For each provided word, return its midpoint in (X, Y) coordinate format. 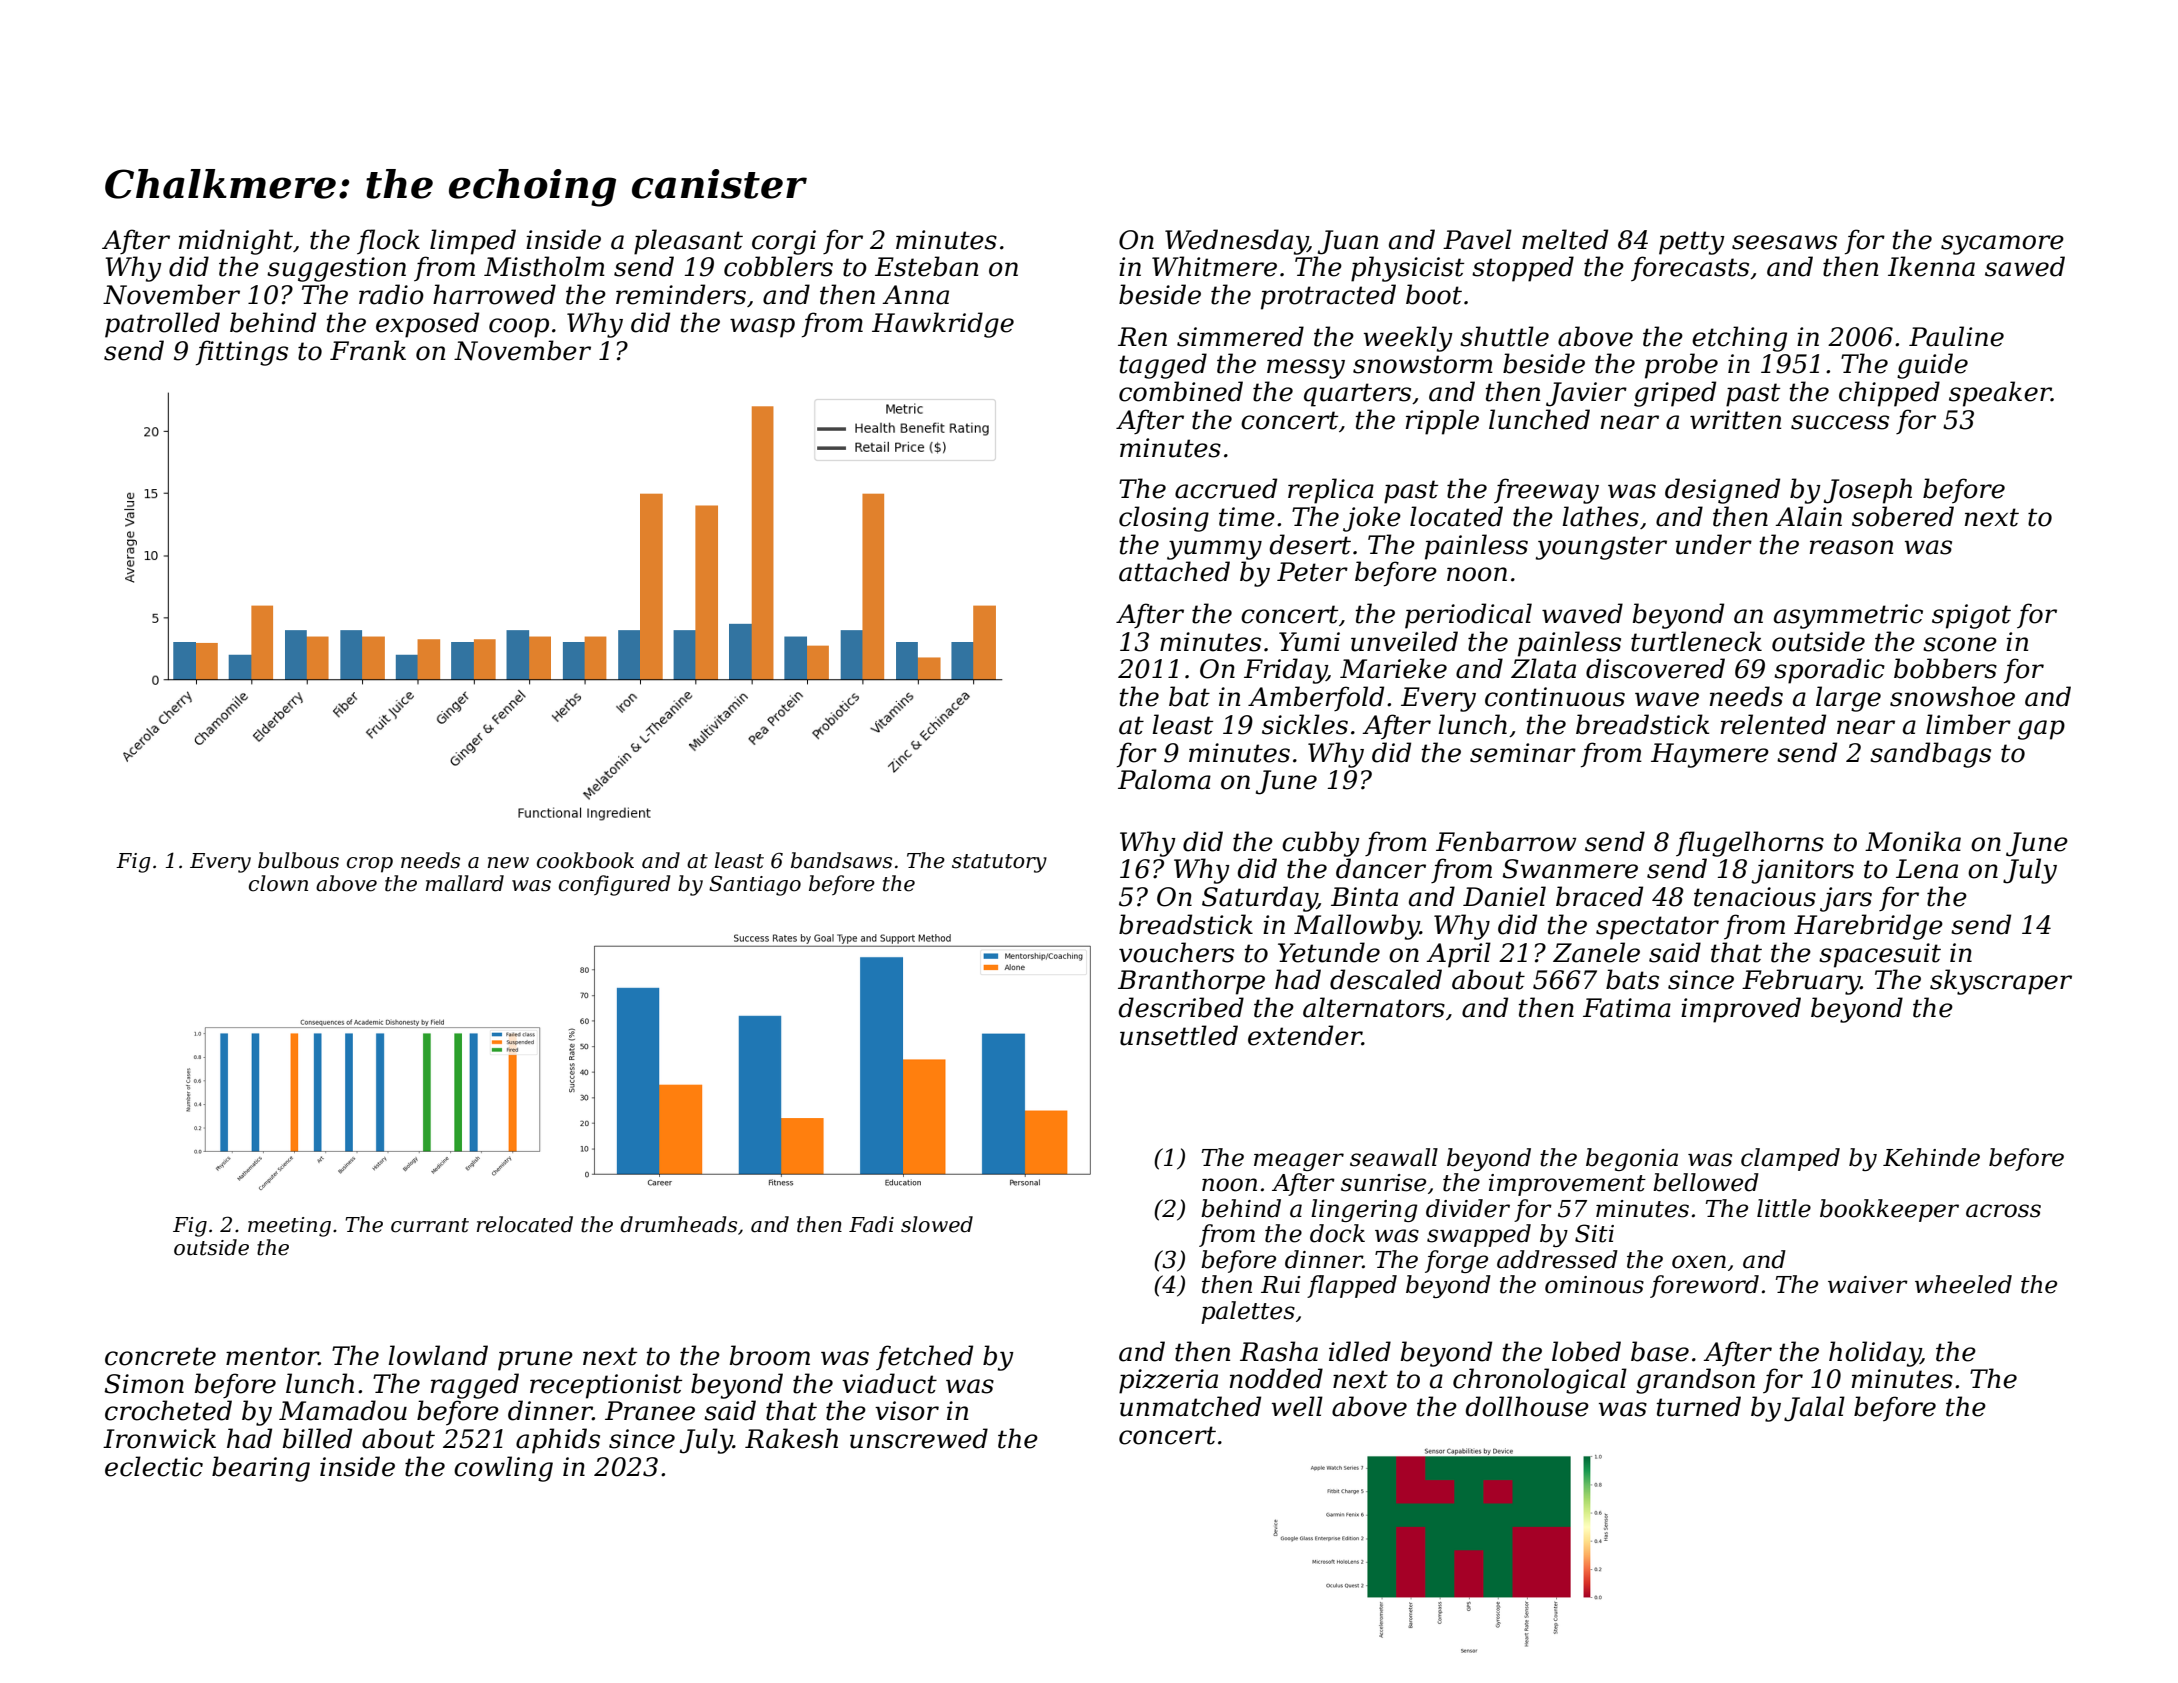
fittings (242, 353)
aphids (558, 1441)
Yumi (1309, 642)
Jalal (1814, 1409)
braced (1599, 896)
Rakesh (791, 1438)
